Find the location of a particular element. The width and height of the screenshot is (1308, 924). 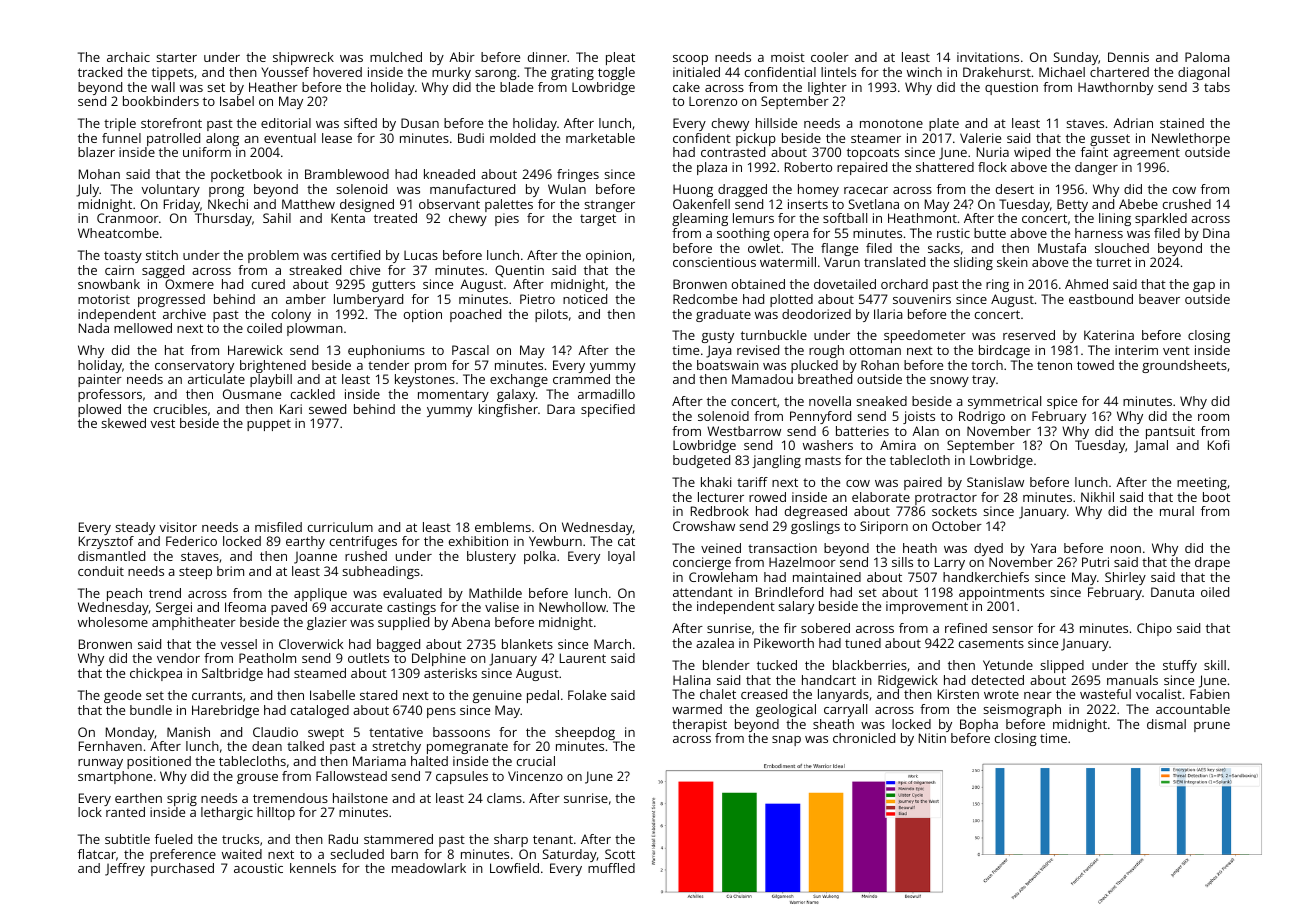

muffled is located at coordinates (611, 868).
